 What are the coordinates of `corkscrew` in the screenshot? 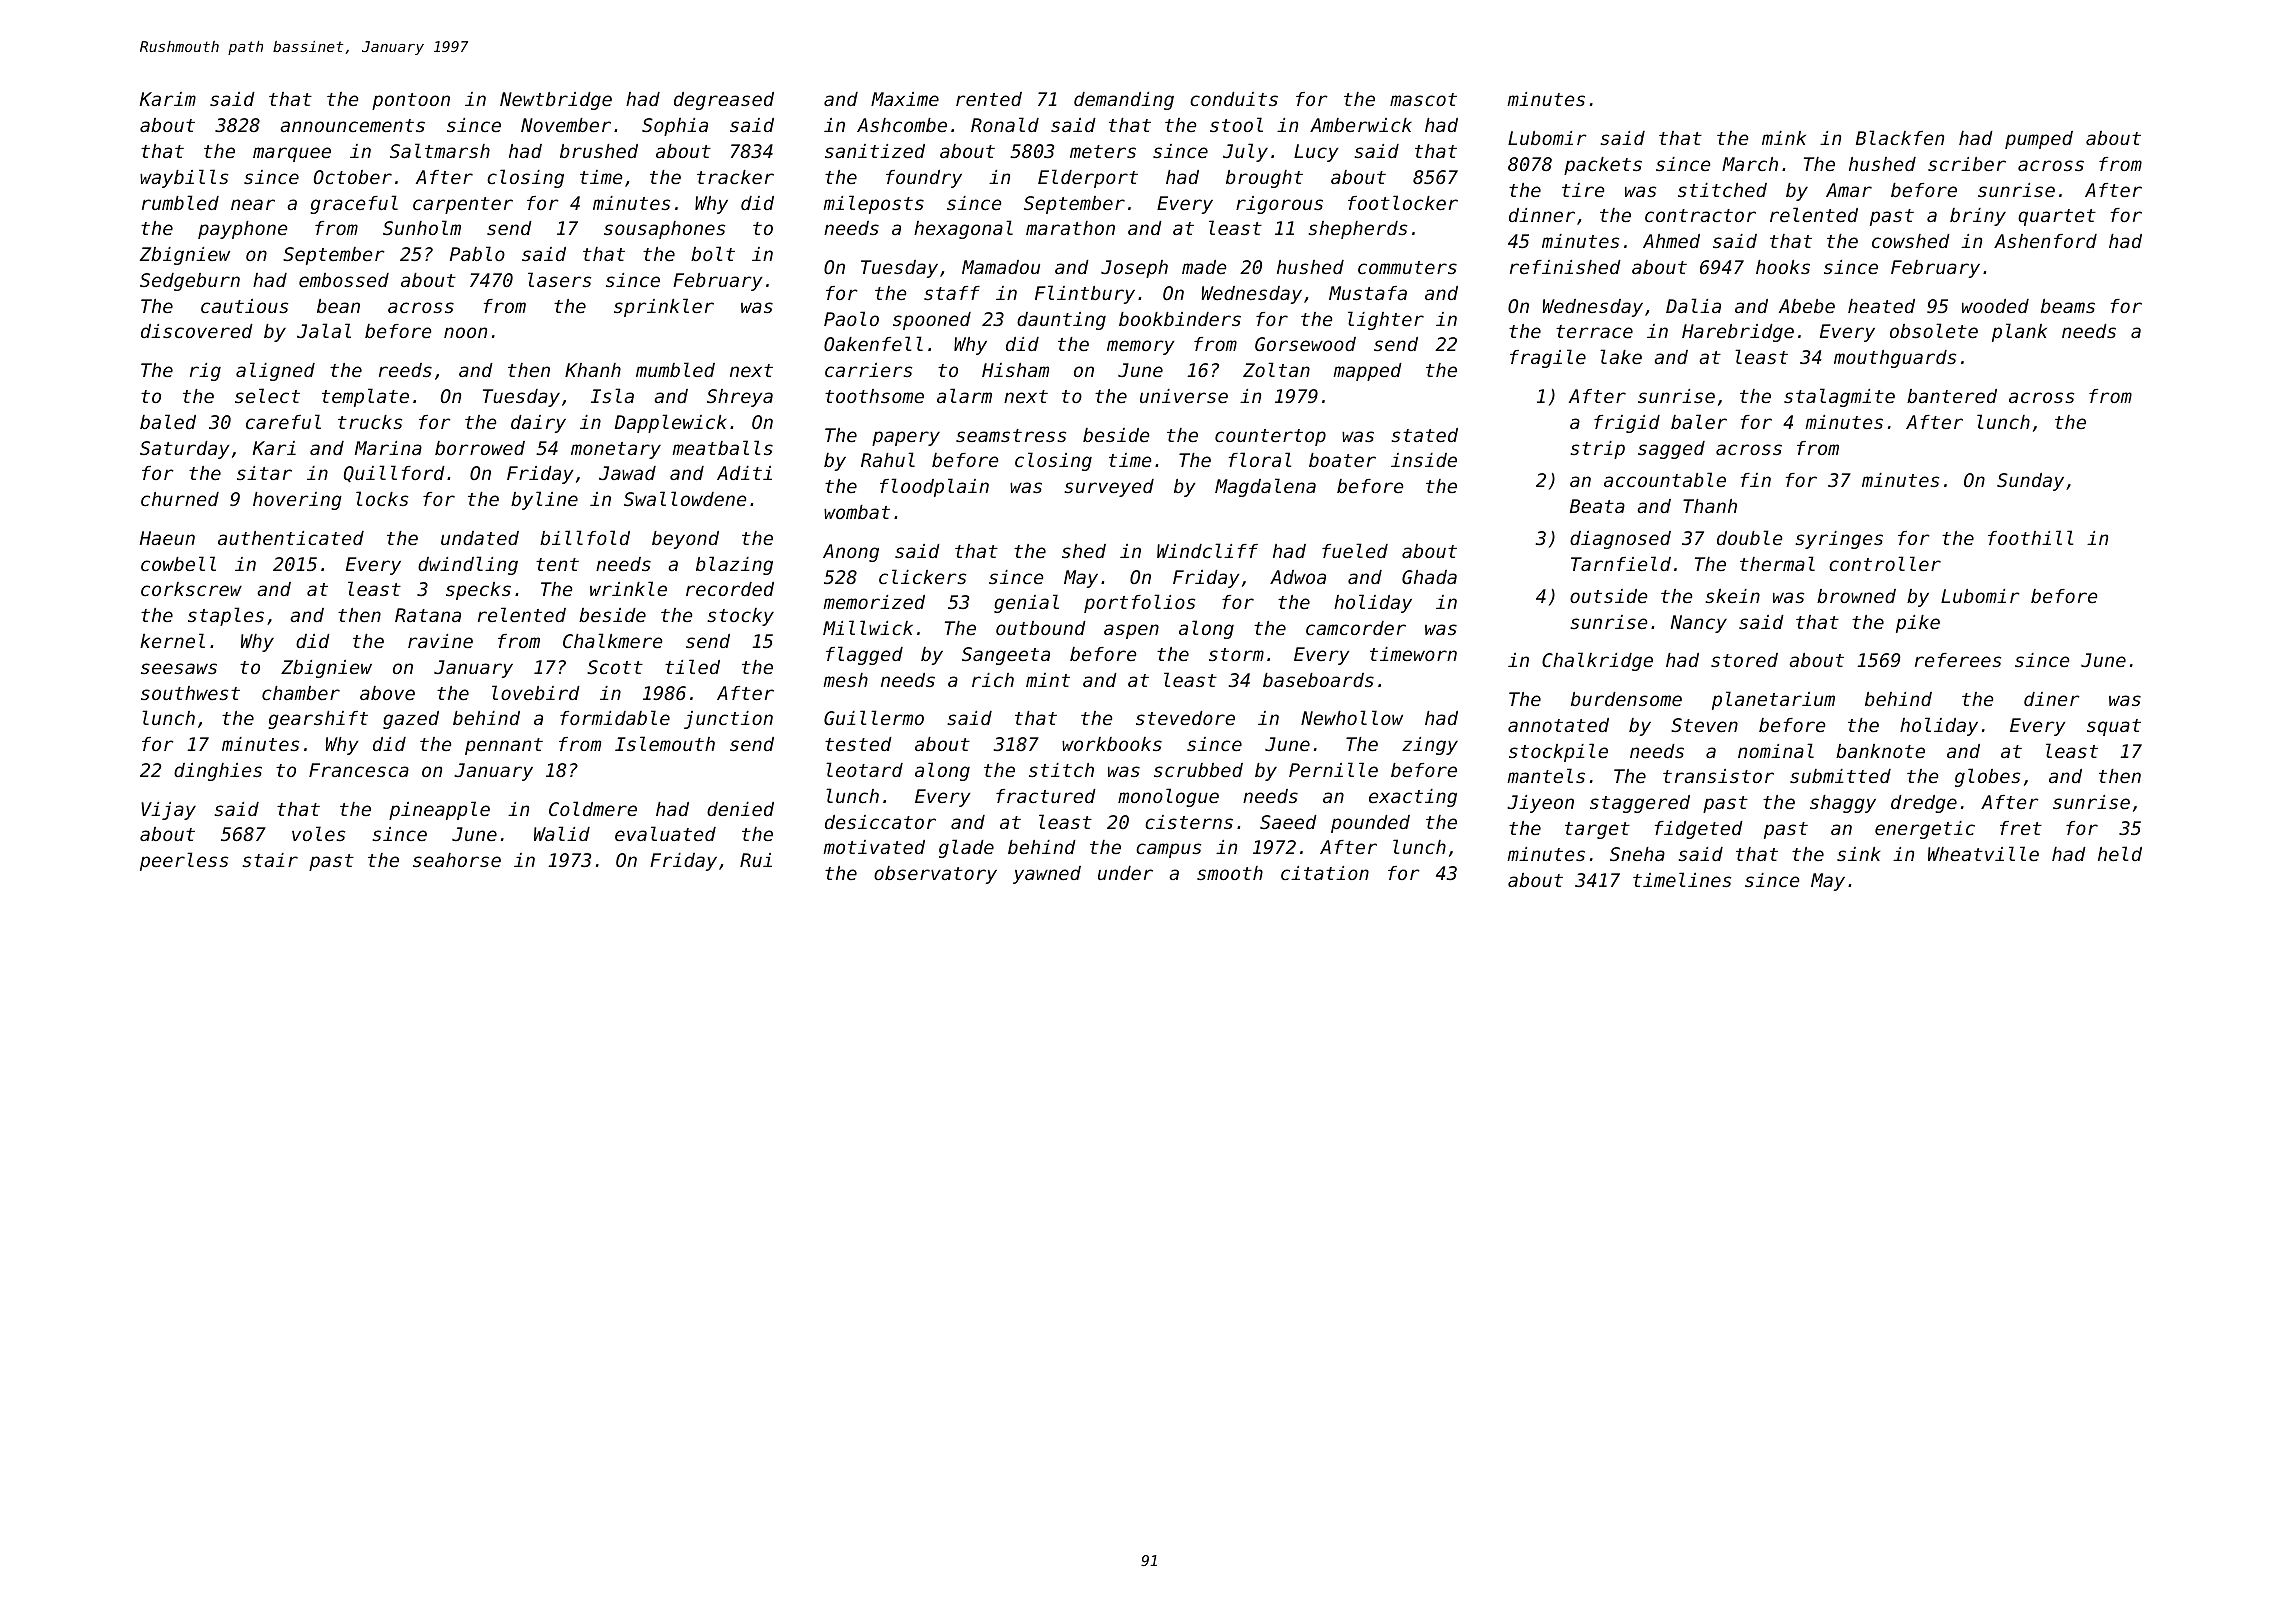 It's located at (191, 589).
